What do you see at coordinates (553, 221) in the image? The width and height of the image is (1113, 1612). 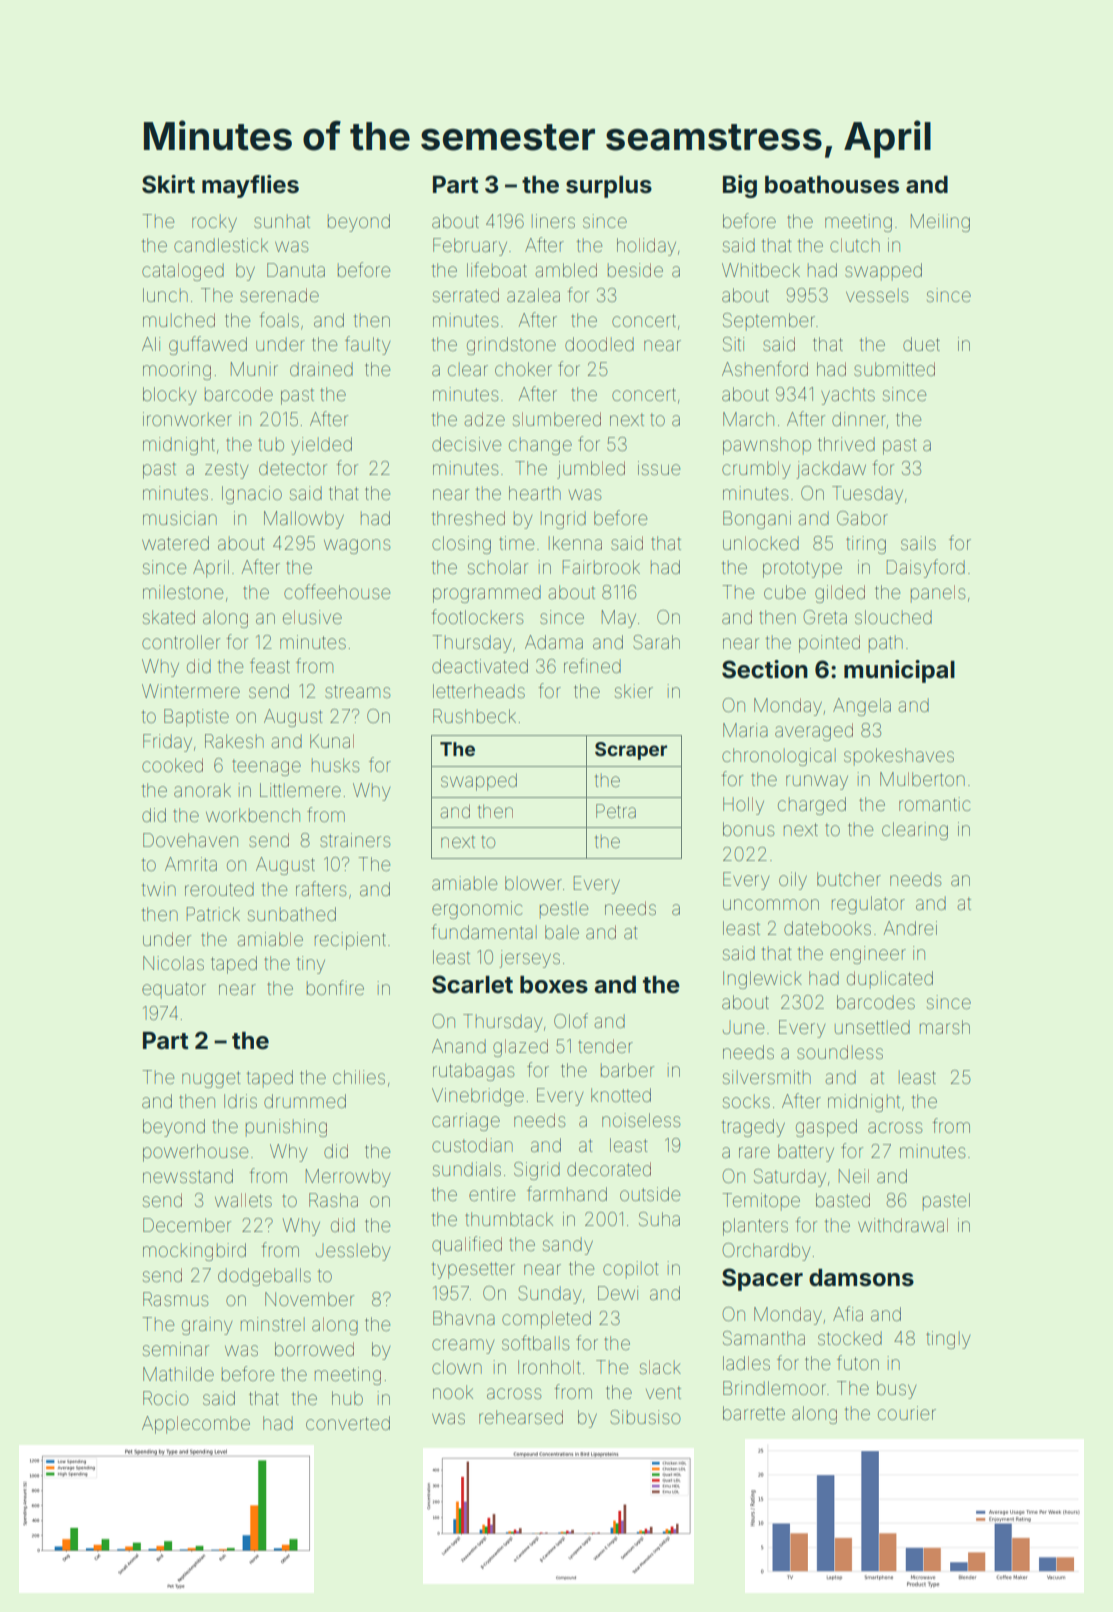 I see `liners` at bounding box center [553, 221].
